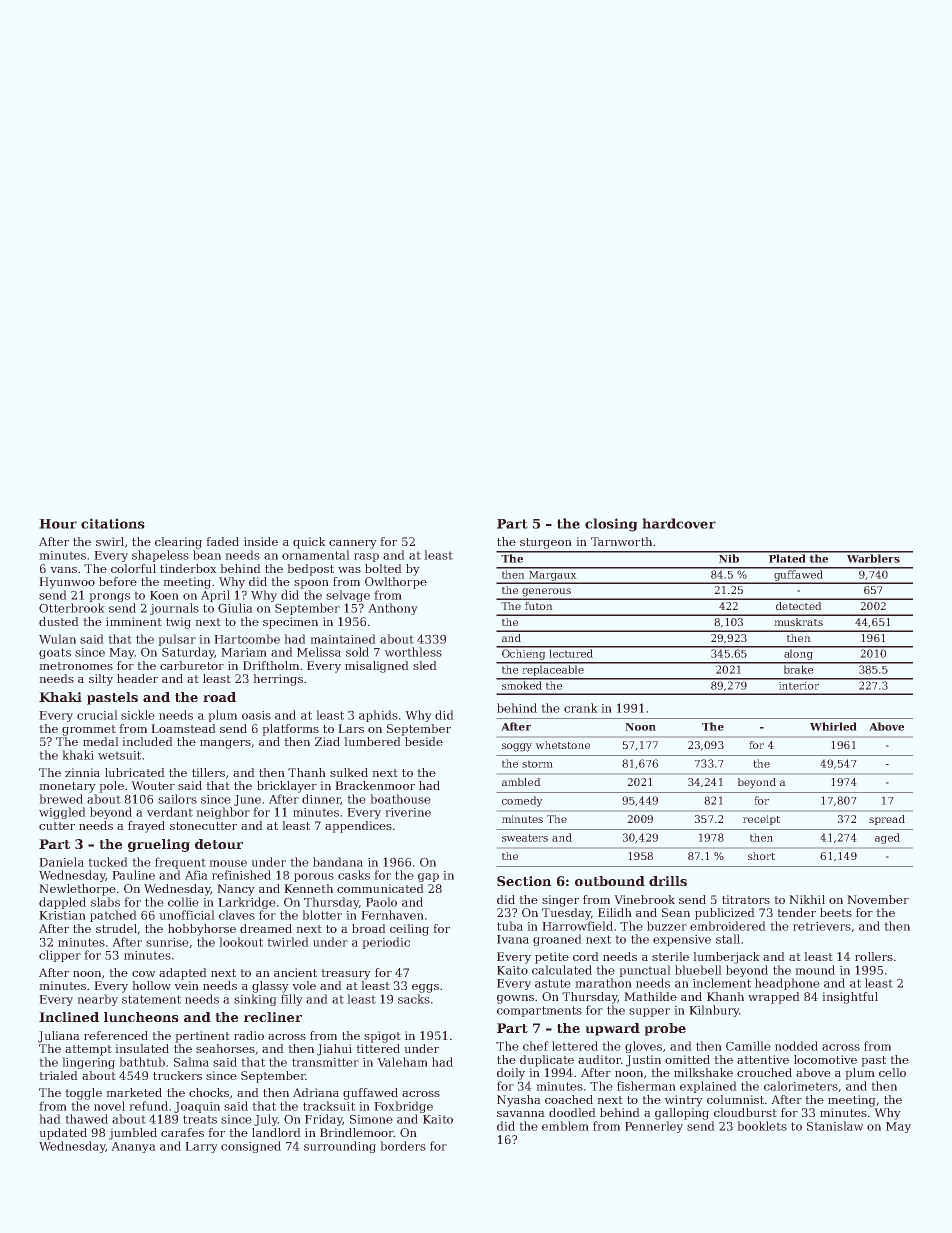  Describe the element at coordinates (425, 988) in the screenshot. I see `eggs` at that location.
